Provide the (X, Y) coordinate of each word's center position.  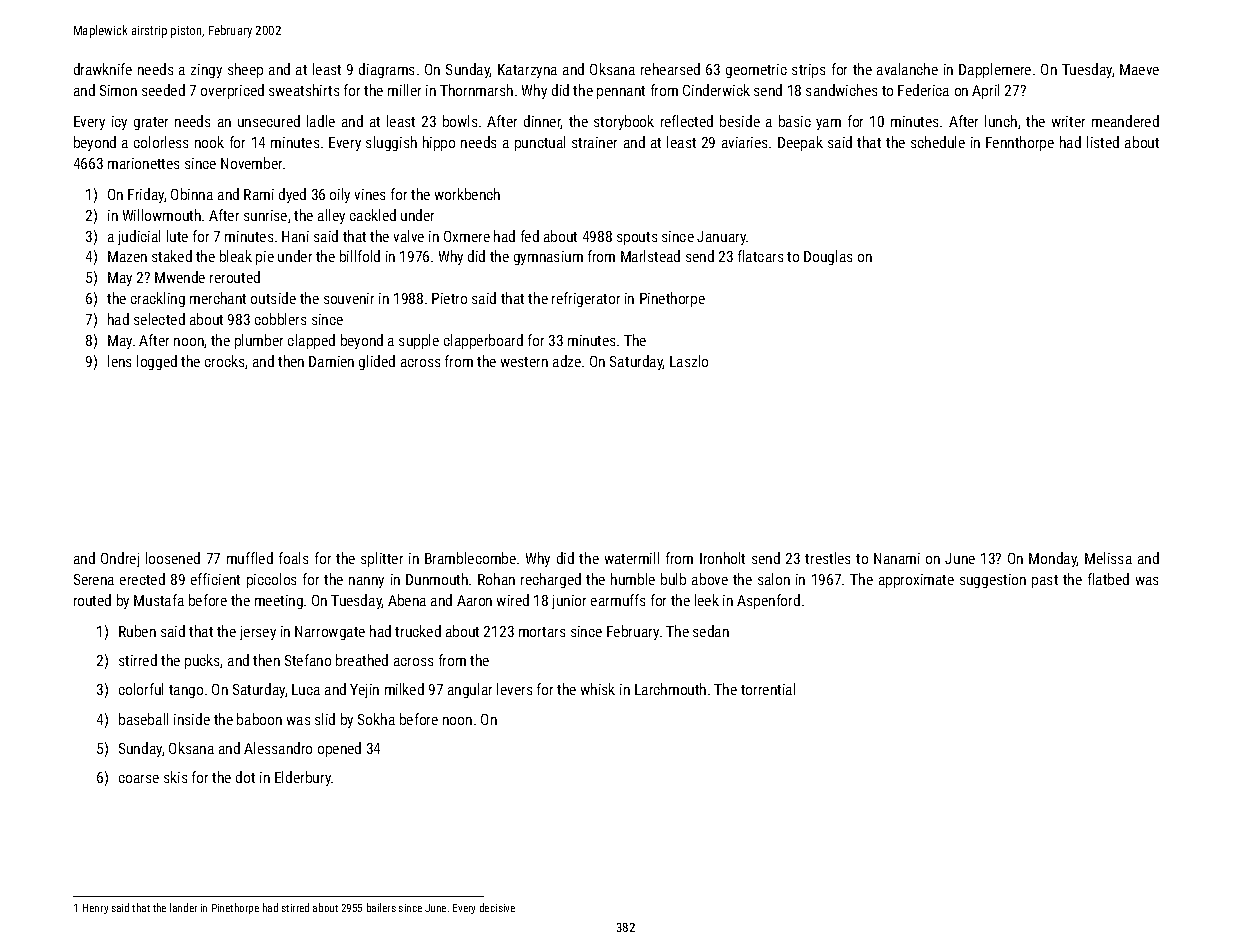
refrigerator (586, 299)
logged (157, 362)
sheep (245, 70)
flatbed (1108, 579)
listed (1103, 142)
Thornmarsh (476, 90)
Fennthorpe (1020, 143)
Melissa (1108, 558)
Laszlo (689, 361)
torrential (768, 689)
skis (175, 777)
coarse (139, 779)
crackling (158, 299)
